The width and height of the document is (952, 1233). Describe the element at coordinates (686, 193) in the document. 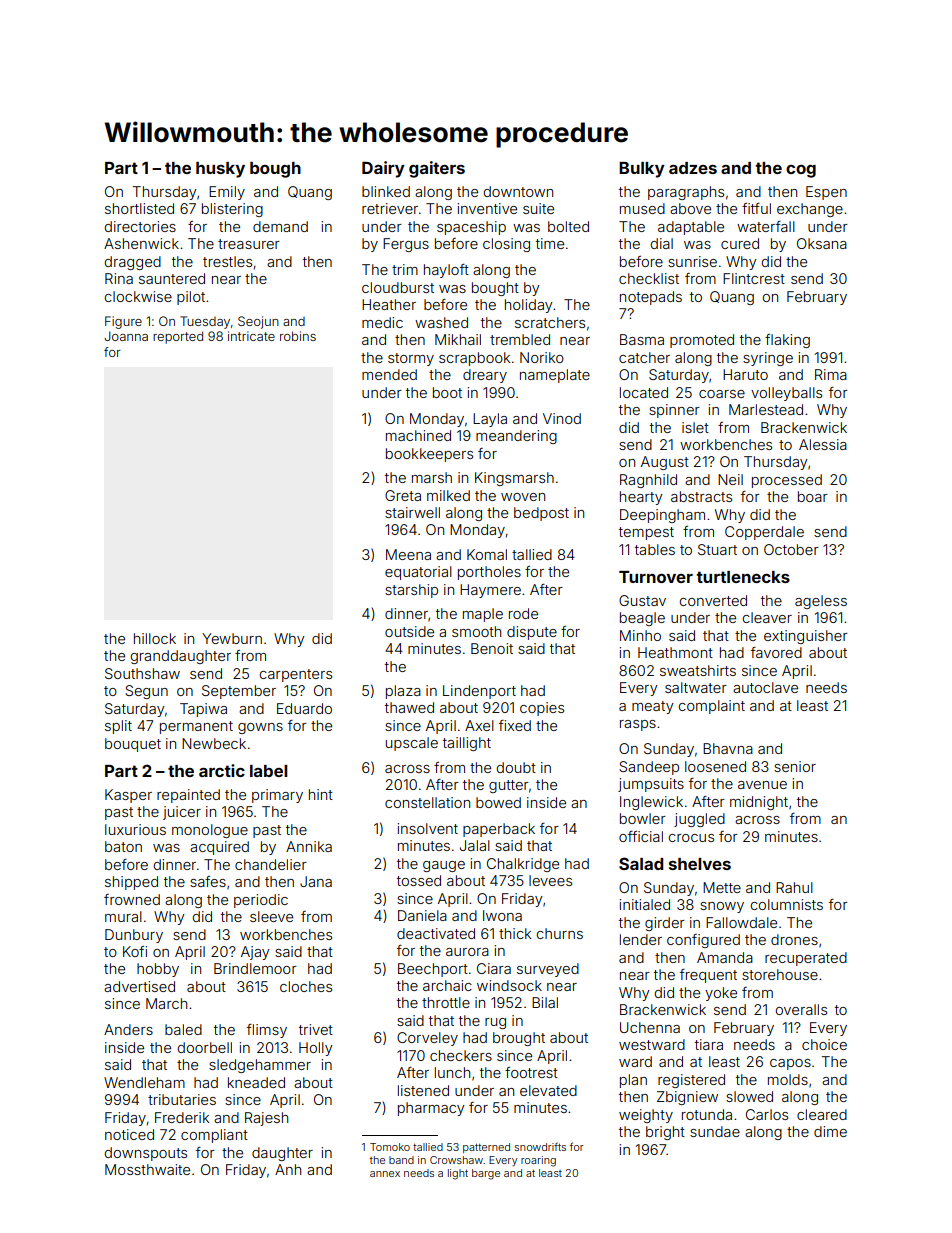

I see `paragraphs` at that location.
